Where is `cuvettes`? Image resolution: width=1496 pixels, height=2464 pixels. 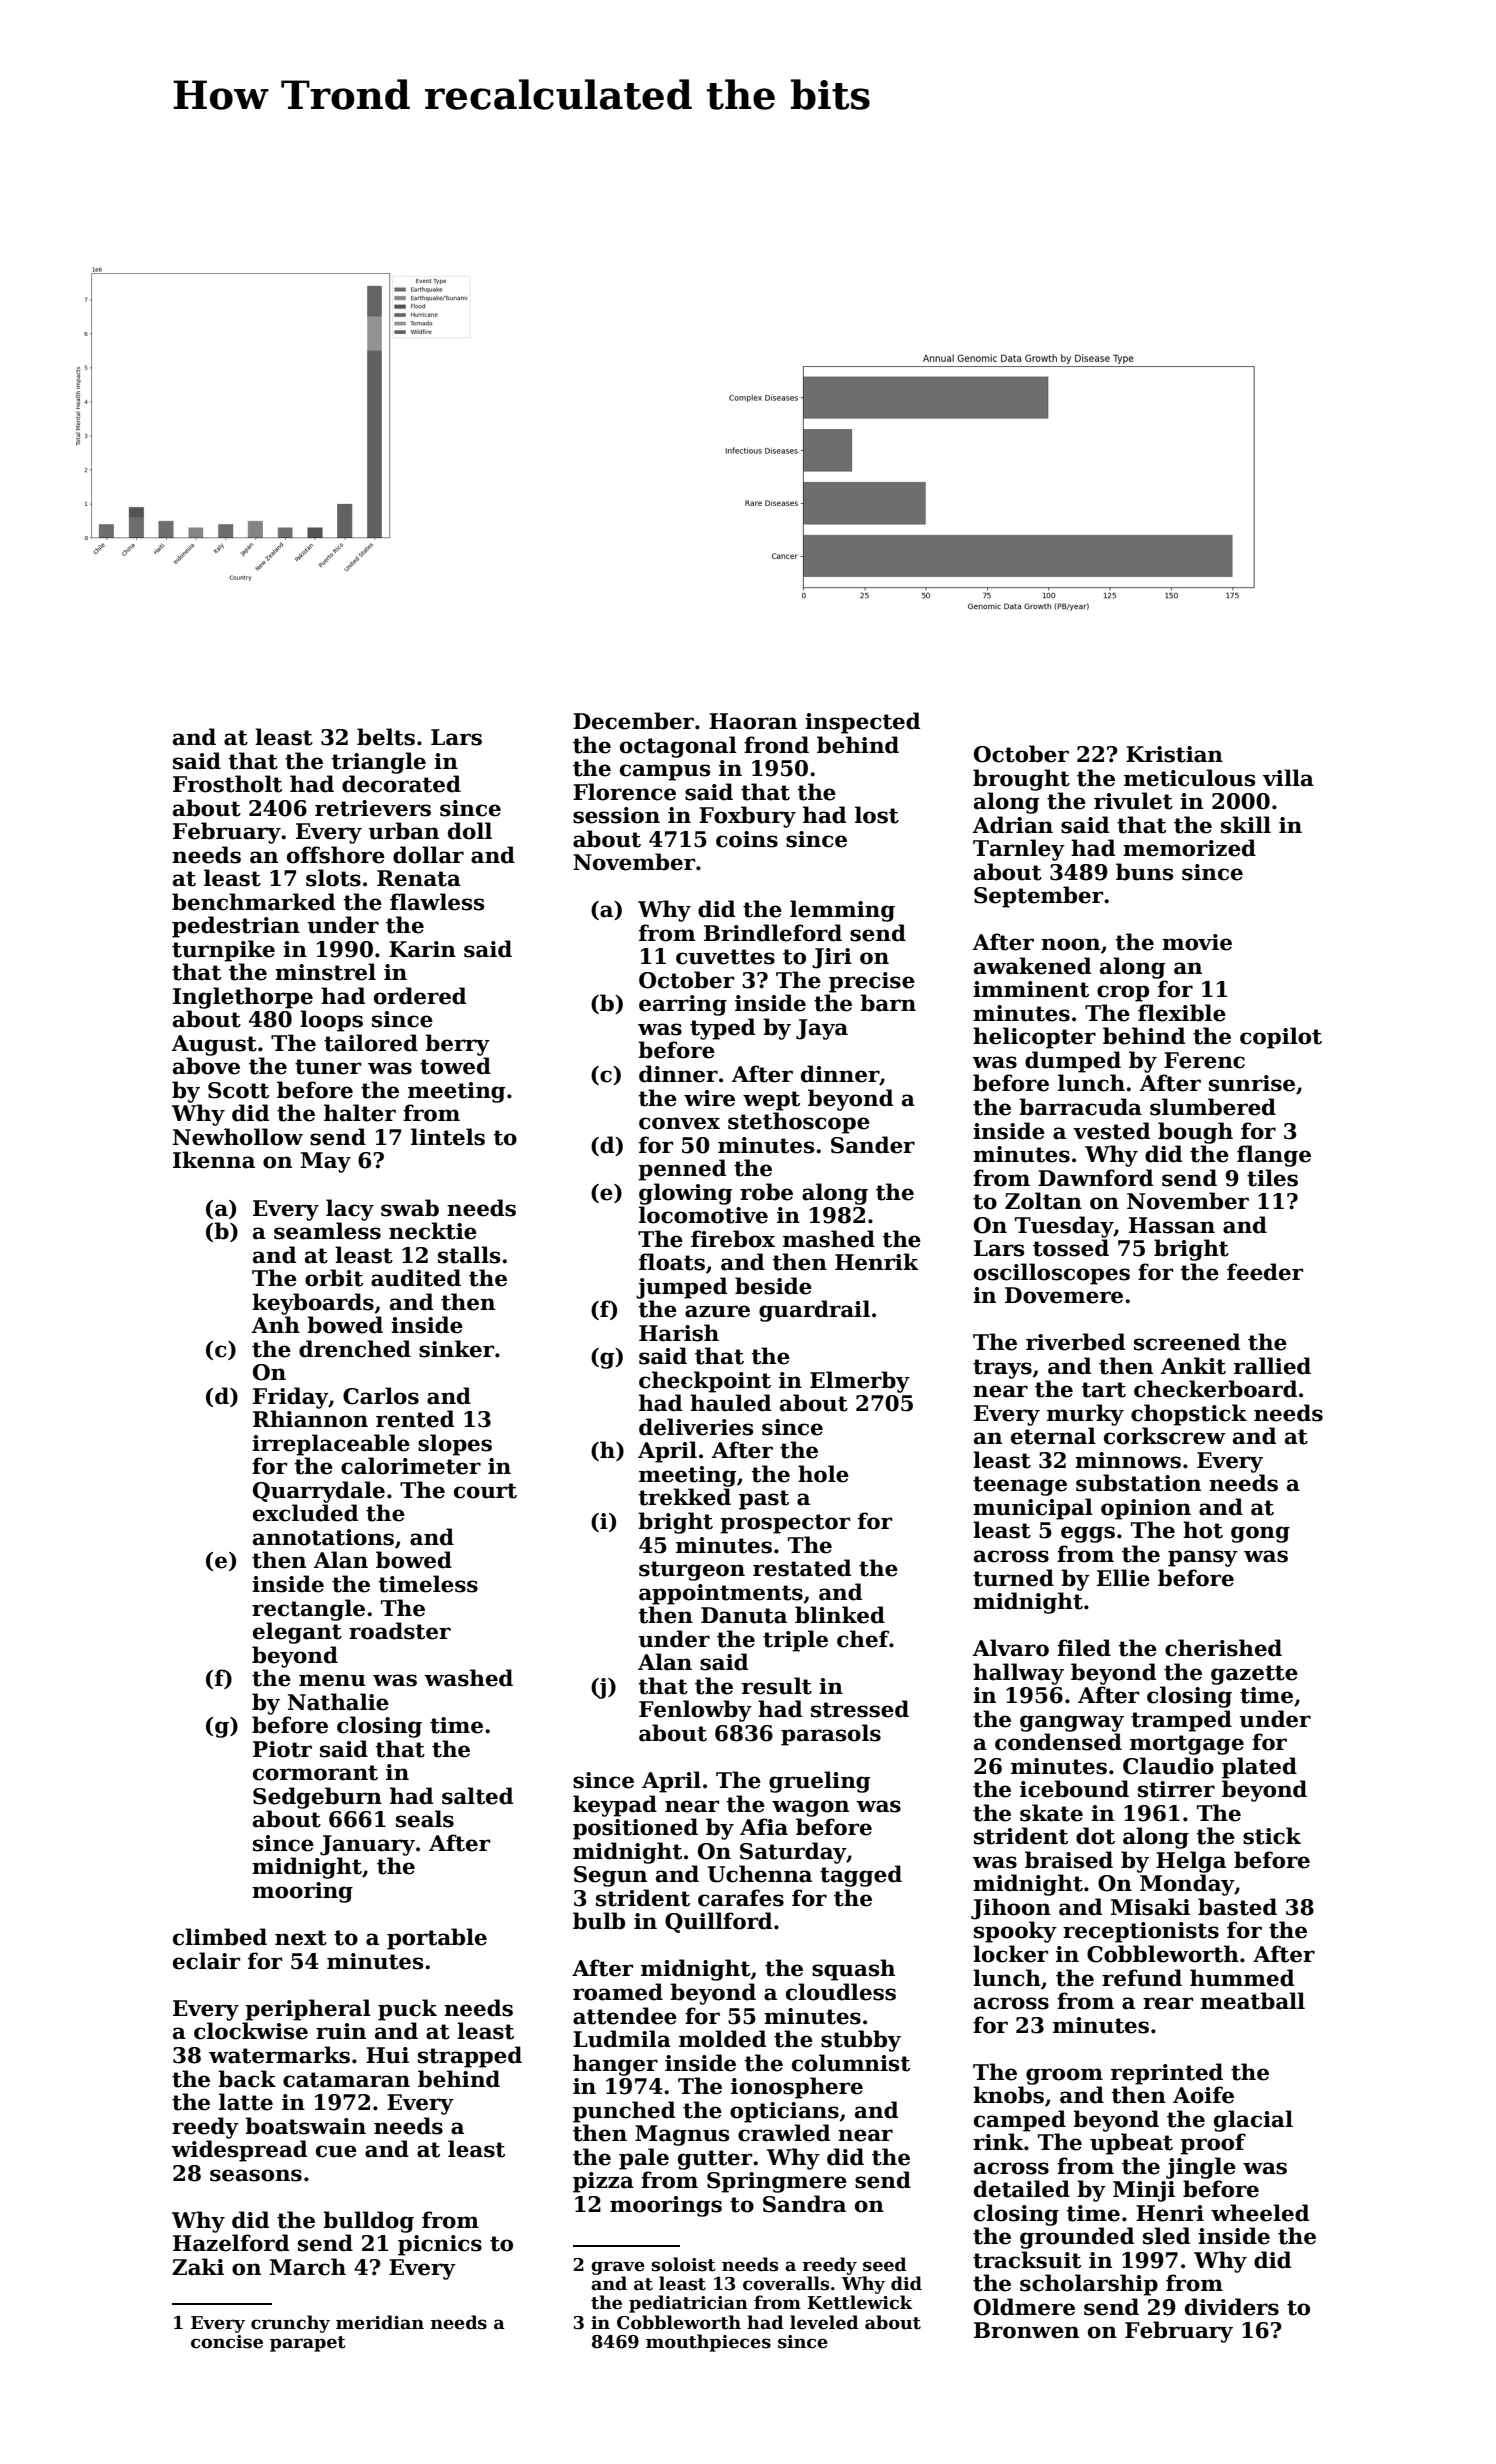
cuvettes is located at coordinates (725, 957).
